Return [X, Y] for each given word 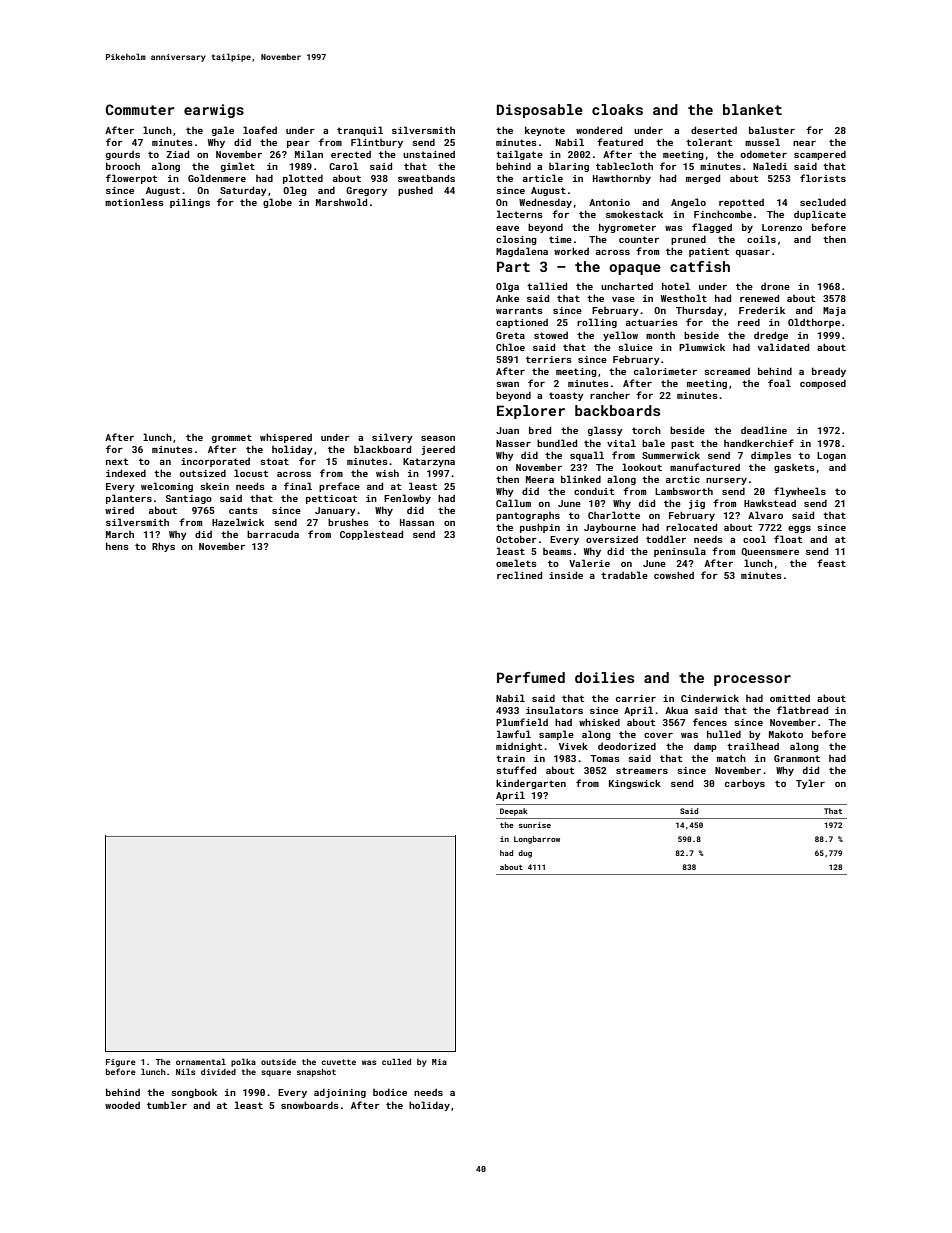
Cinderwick [710, 698]
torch [646, 430]
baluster [772, 130]
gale [223, 131]
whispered [286, 438]
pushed [415, 191]
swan [507, 384]
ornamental [201, 1061]
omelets [516, 563]
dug [525, 854]
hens [117, 546]
